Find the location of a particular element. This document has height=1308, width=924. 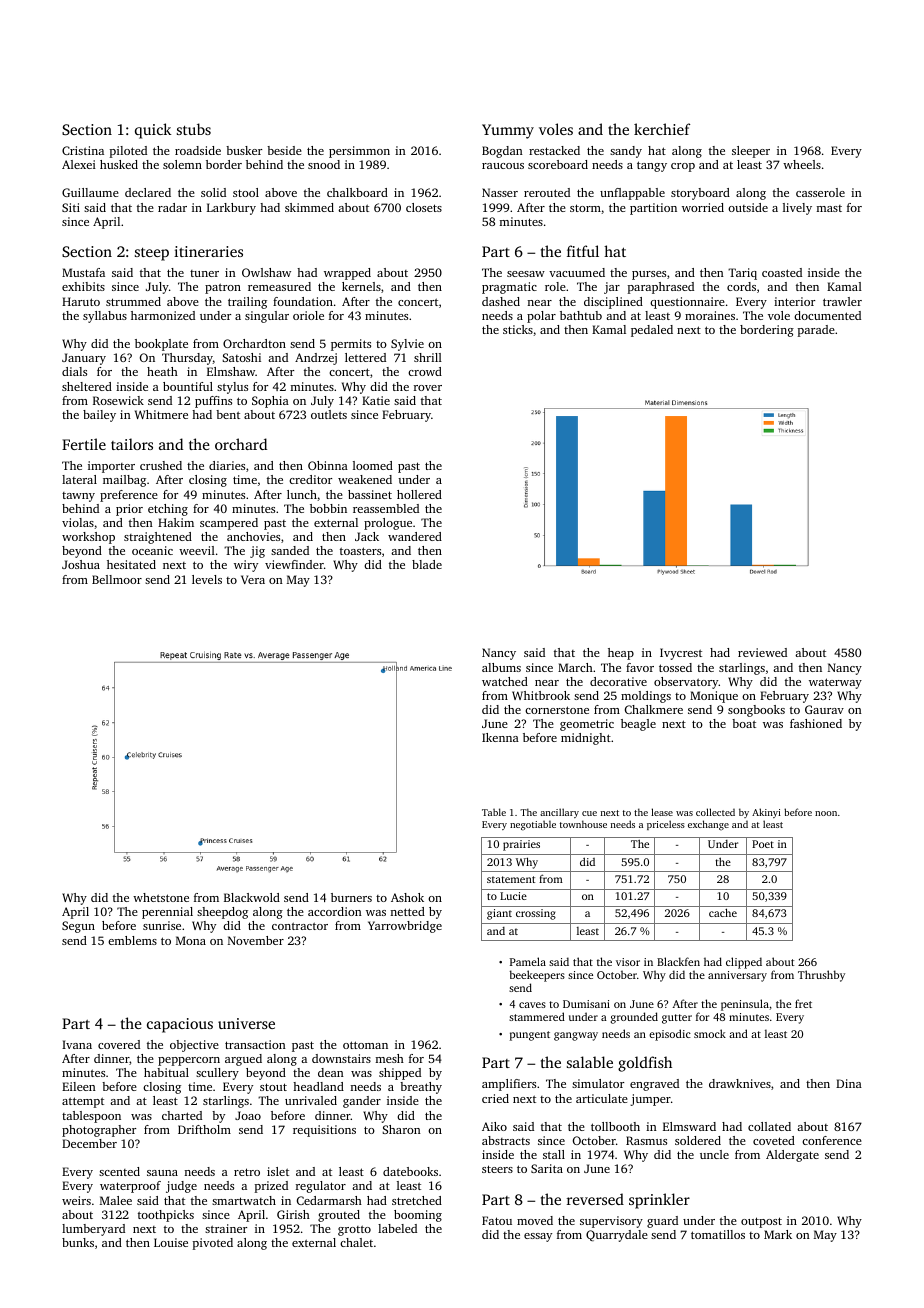

roadside is located at coordinates (198, 150).
